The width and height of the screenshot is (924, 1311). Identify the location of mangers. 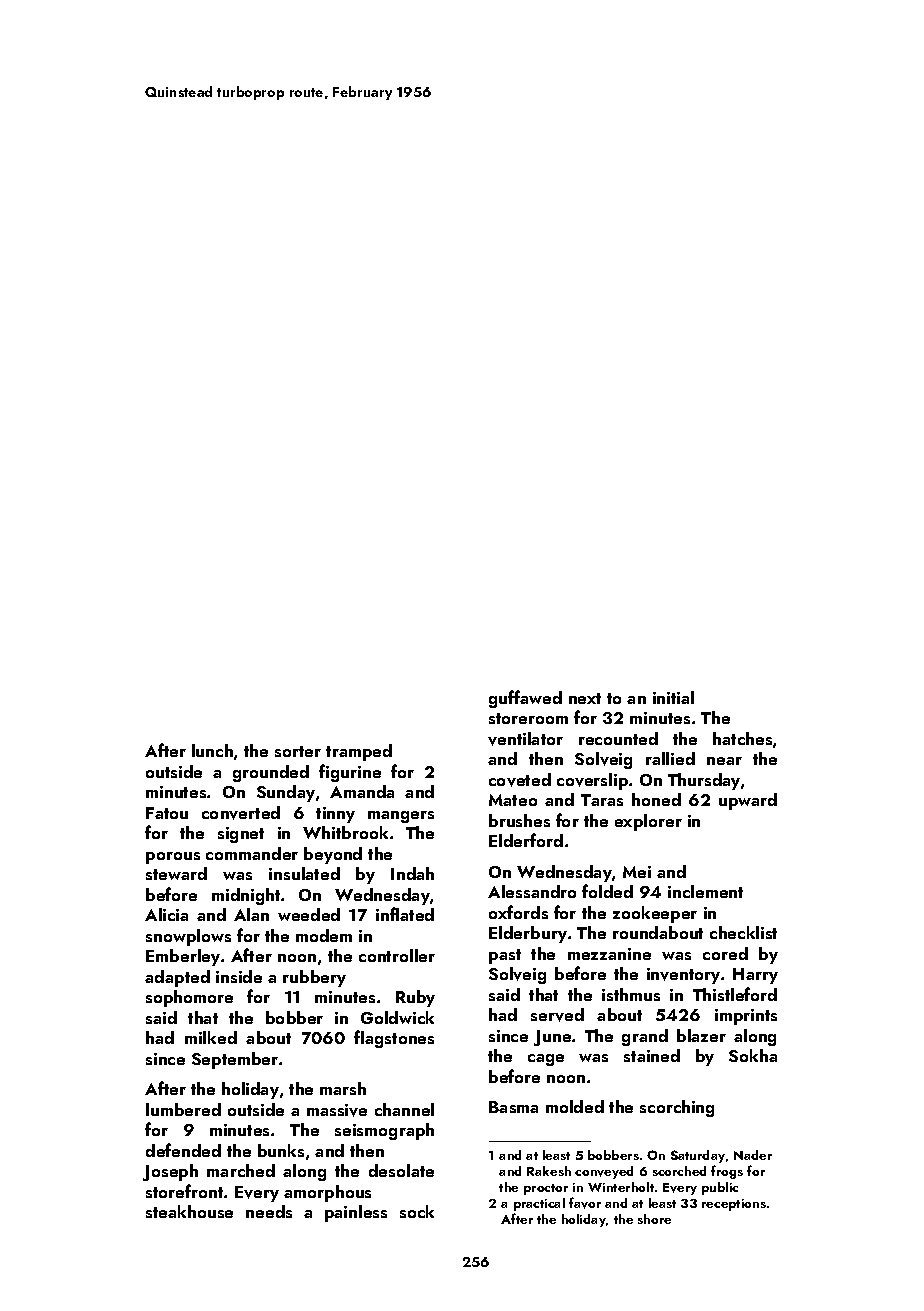
(401, 817).
